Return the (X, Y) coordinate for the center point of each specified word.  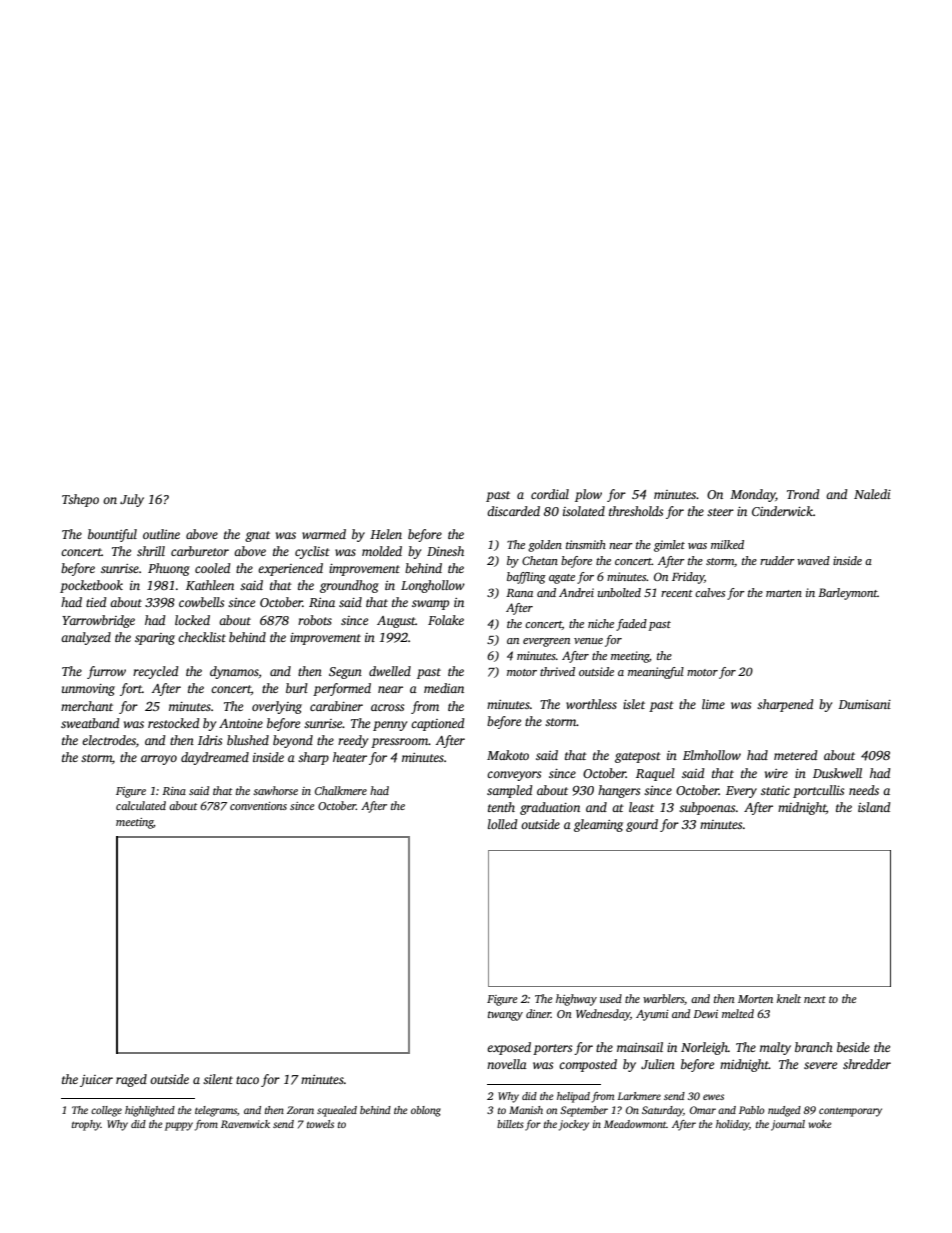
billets (510, 1124)
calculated (141, 805)
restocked (174, 723)
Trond (803, 494)
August (396, 622)
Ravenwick (245, 1124)
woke (820, 1124)
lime (713, 704)
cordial (550, 494)
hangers (619, 791)
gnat (257, 536)
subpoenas (707, 808)
